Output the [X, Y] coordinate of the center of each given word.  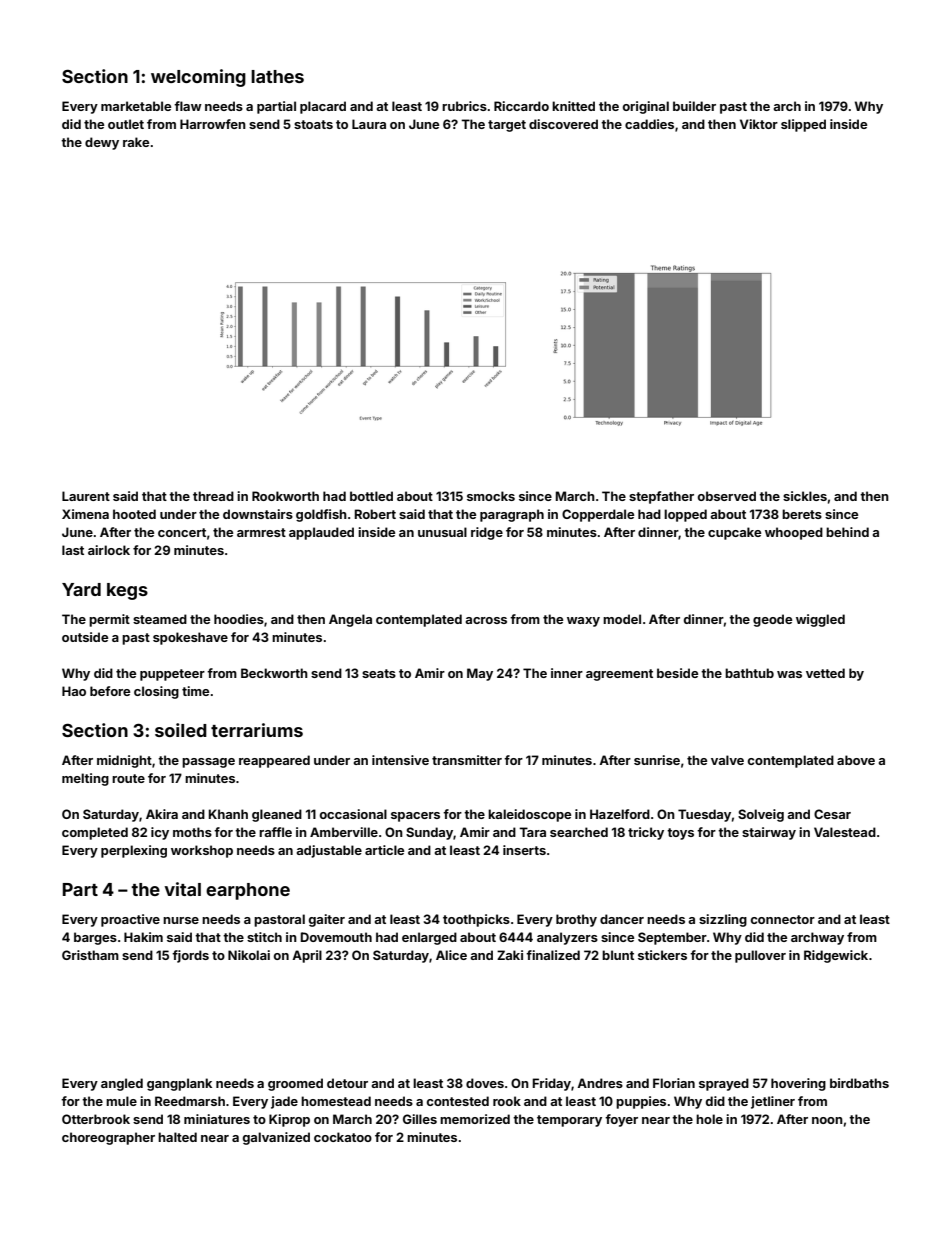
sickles [805, 496]
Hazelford [620, 814]
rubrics [464, 106]
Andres [600, 1083]
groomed [295, 1084]
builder [694, 106]
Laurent [86, 496]
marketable [136, 106]
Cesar [832, 814]
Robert [375, 514]
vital [182, 889]
